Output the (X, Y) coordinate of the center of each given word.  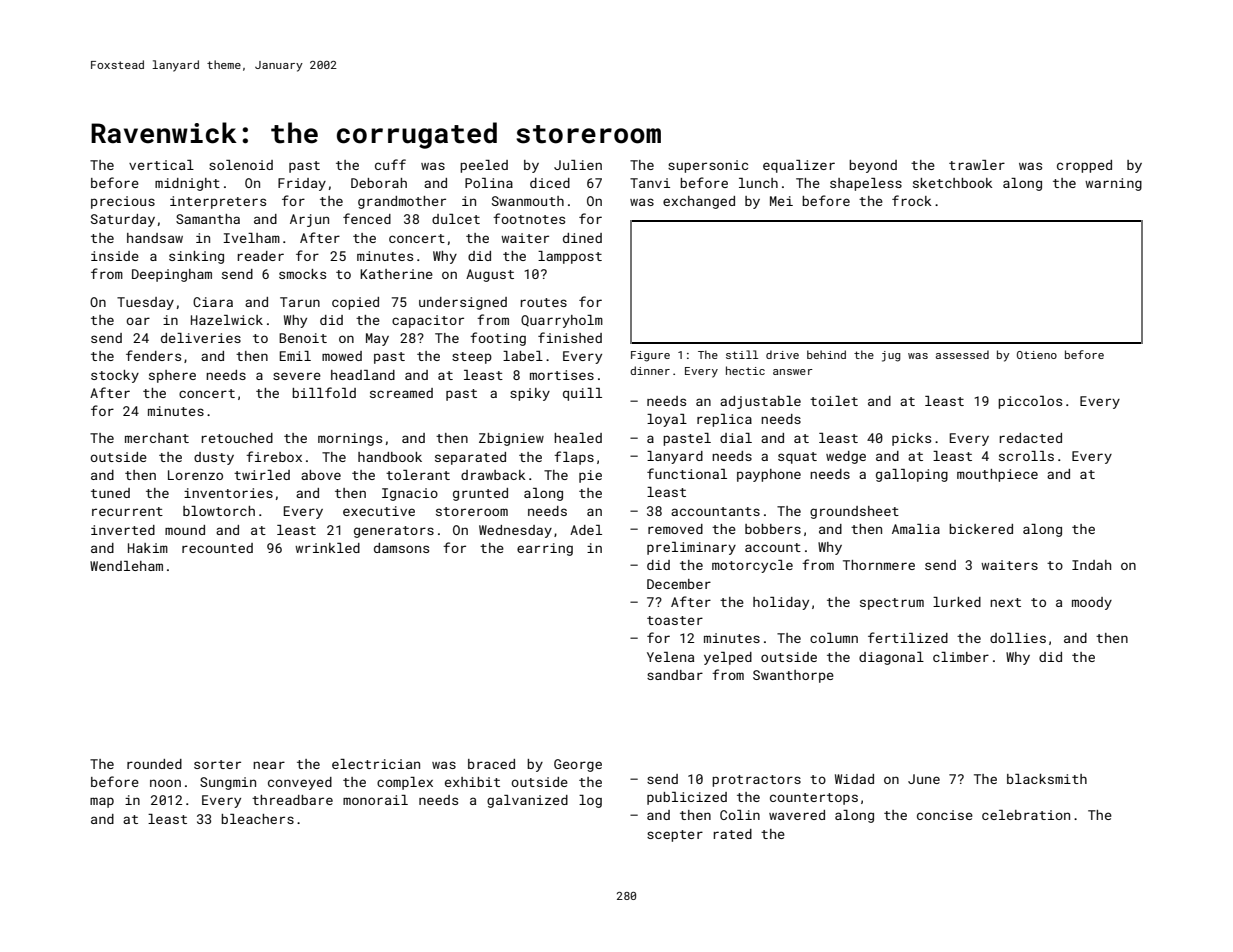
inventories (228, 493)
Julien (578, 165)
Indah (1091, 565)
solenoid (241, 165)
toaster (675, 620)
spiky (530, 394)
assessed (962, 354)
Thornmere (879, 565)
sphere (172, 376)
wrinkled (327, 548)
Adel (586, 530)
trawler (977, 165)
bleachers (257, 819)
